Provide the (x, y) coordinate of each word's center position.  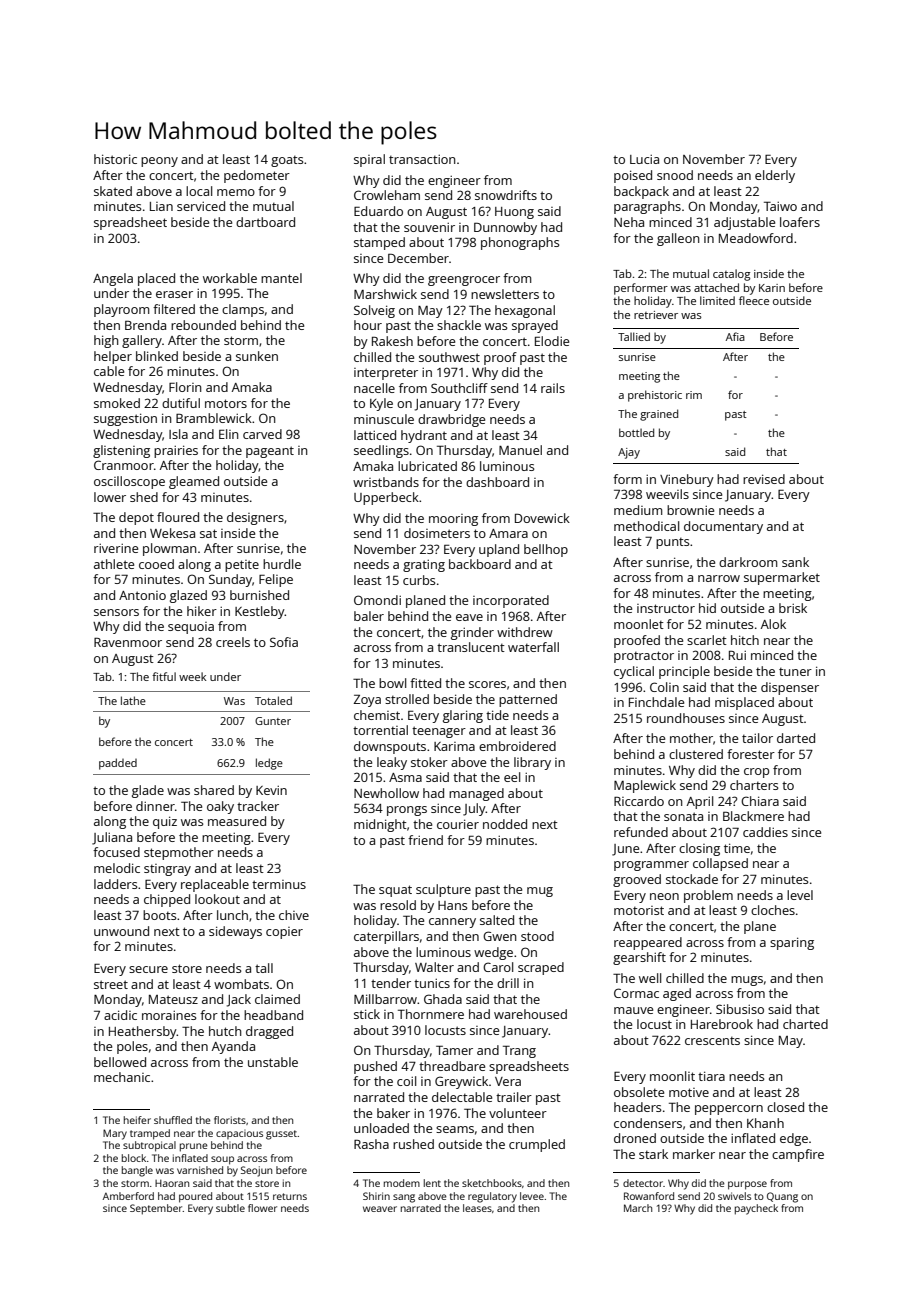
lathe (133, 700)
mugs (747, 981)
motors (226, 403)
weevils (667, 494)
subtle (230, 1208)
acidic (120, 1015)
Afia (735, 336)
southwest (449, 357)
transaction (422, 159)
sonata (683, 816)
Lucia (644, 159)
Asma (405, 777)
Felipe (276, 580)
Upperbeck (386, 498)
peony (159, 162)
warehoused (530, 1014)
